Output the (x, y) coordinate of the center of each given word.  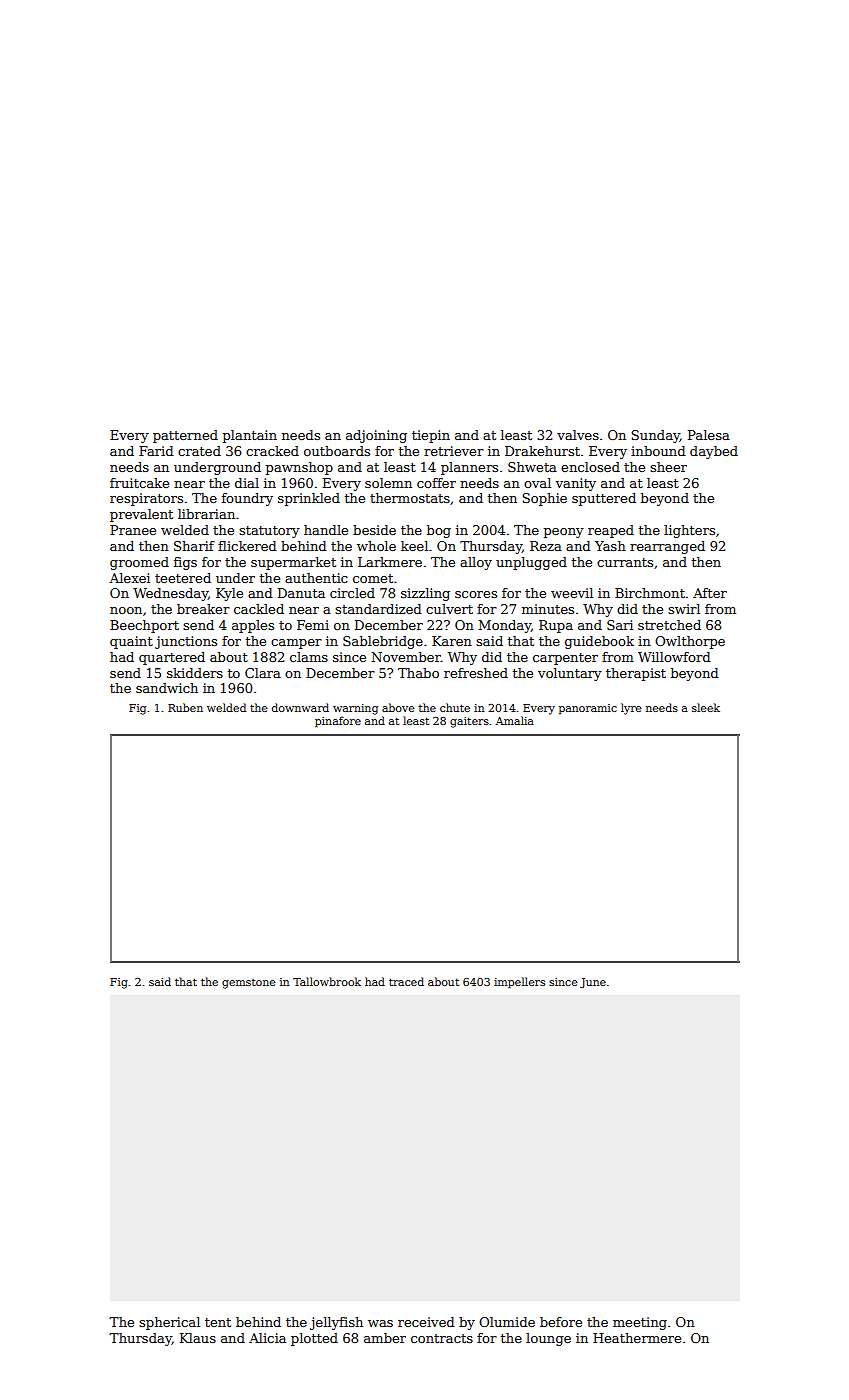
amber (385, 1338)
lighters (689, 531)
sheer (668, 467)
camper (296, 644)
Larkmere (390, 562)
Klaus (198, 1338)
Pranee (133, 530)
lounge (548, 1339)
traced (406, 981)
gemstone (249, 984)
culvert (449, 609)
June (593, 983)
